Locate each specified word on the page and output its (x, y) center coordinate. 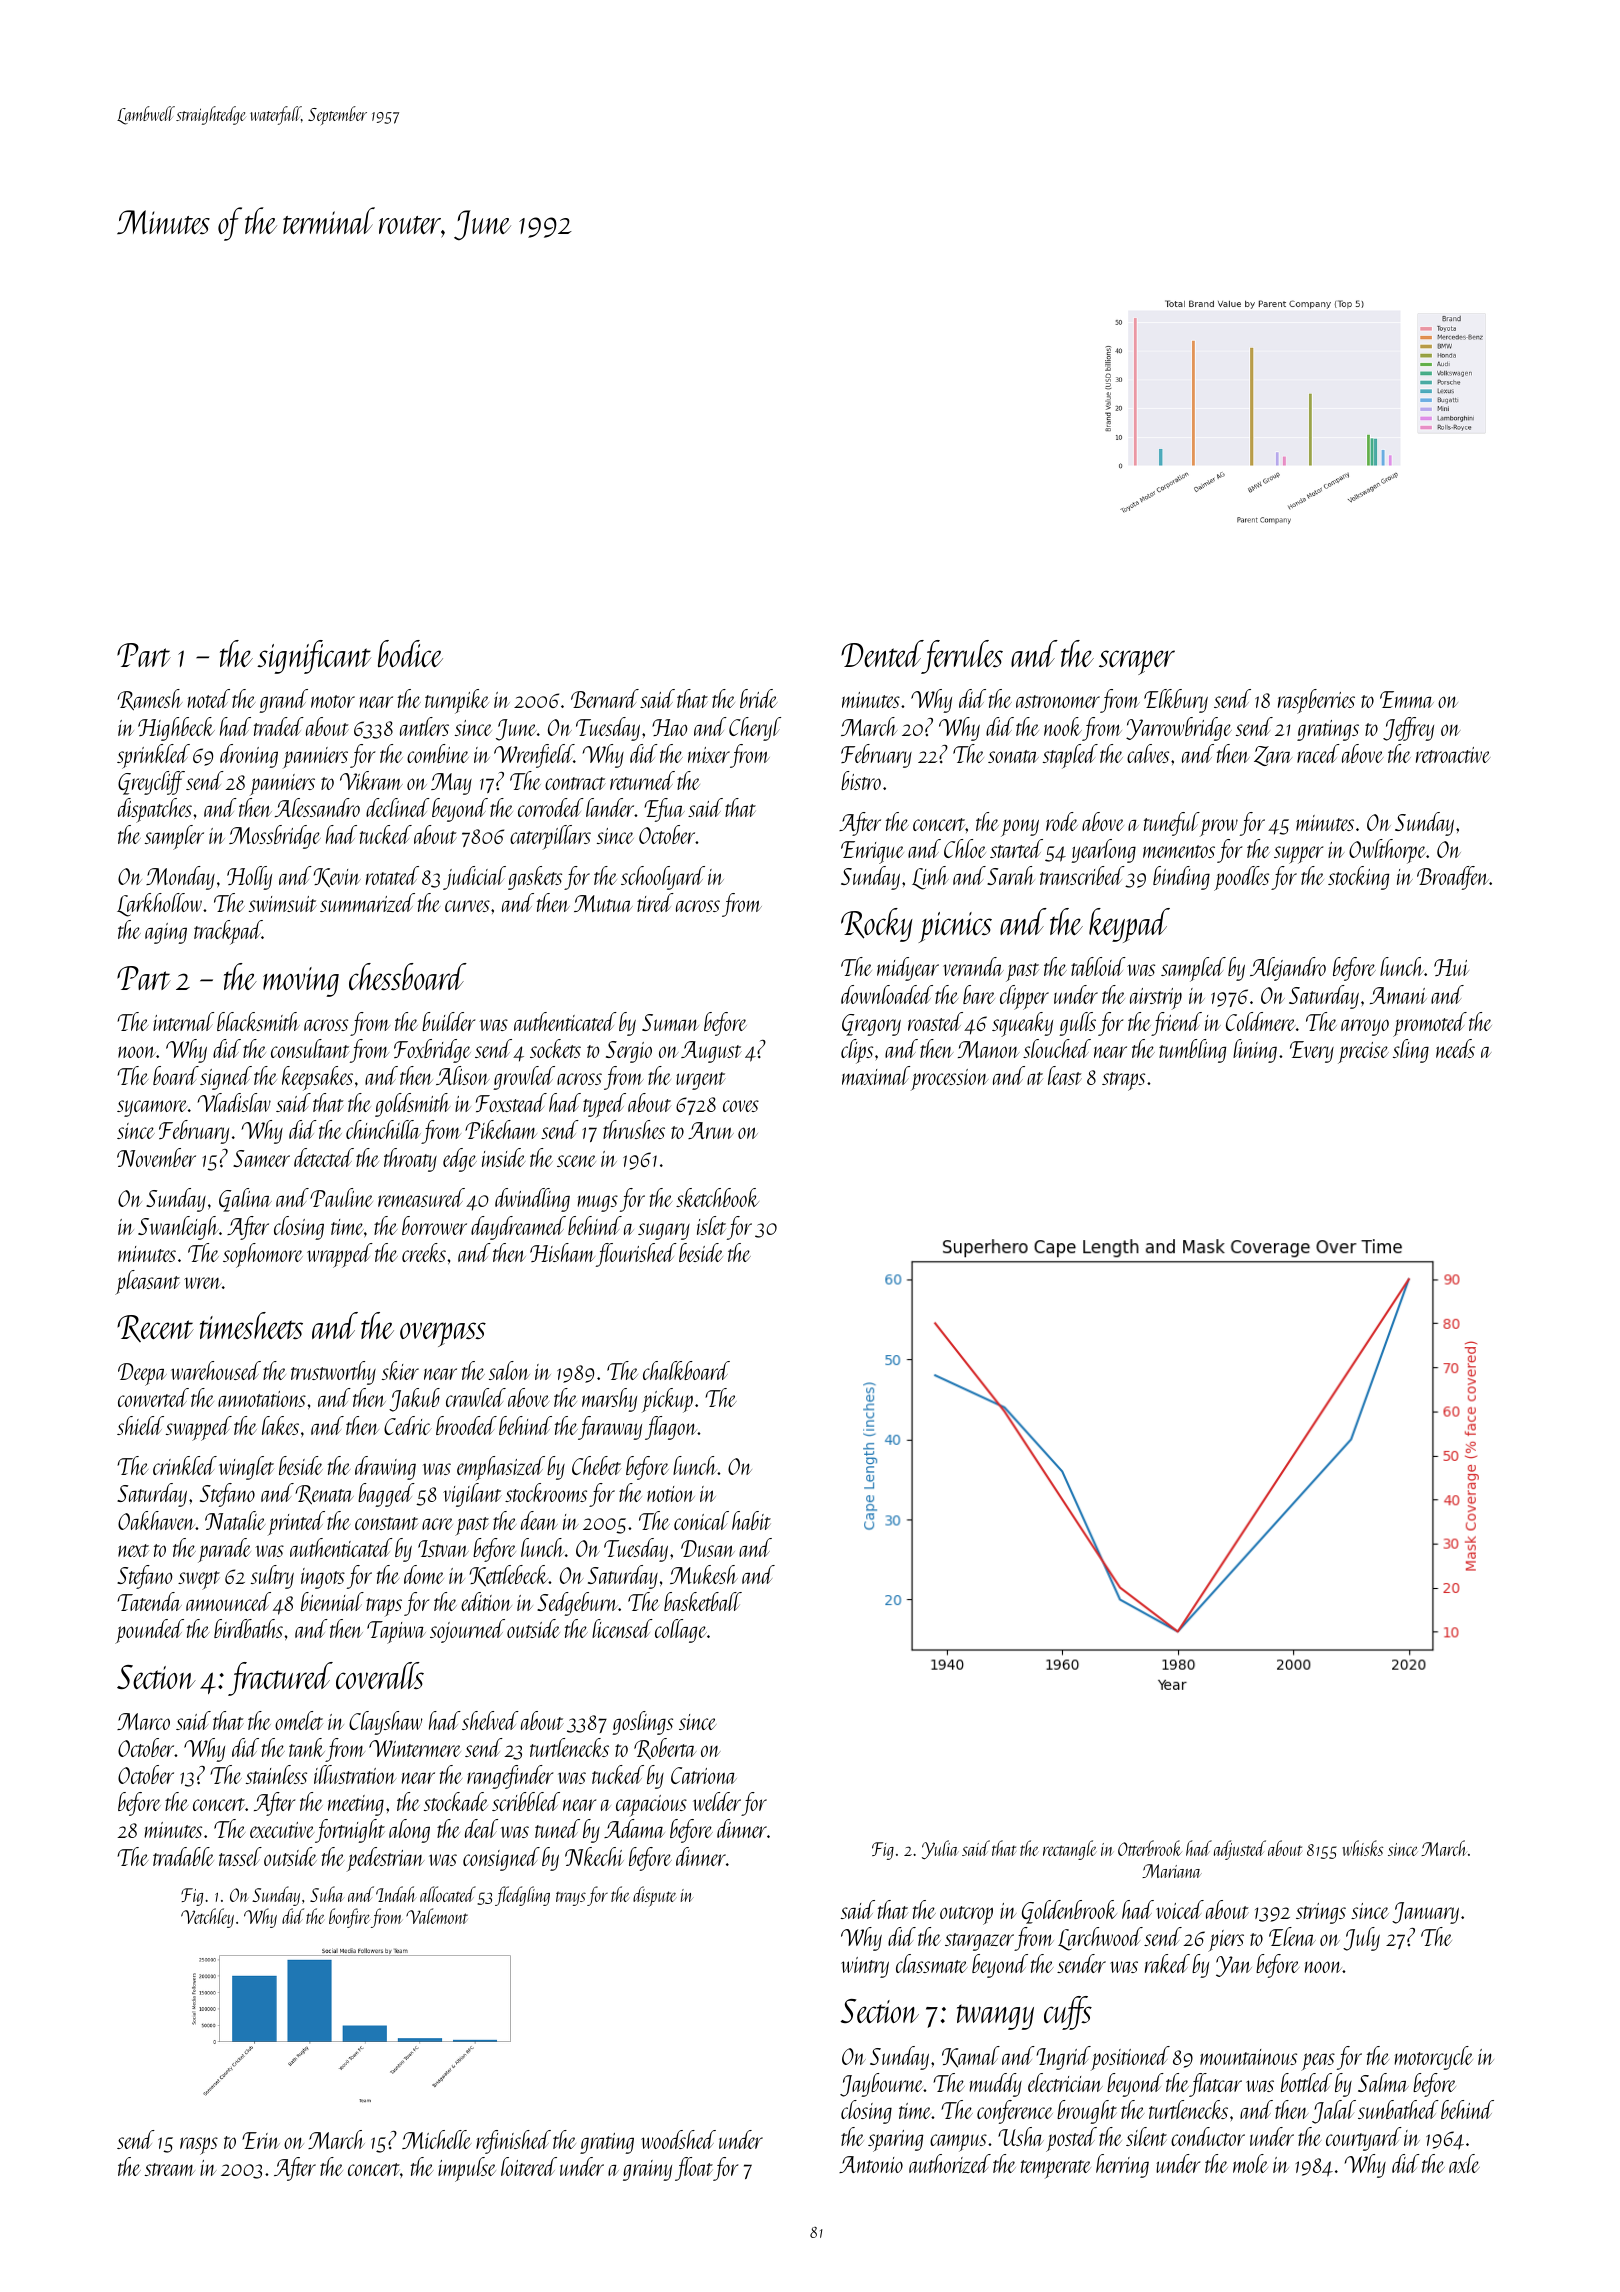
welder (717, 1801)
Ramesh (149, 699)
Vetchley (207, 1918)
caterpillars (550, 837)
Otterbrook (1150, 1848)
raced (1318, 753)
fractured (280, 1679)
